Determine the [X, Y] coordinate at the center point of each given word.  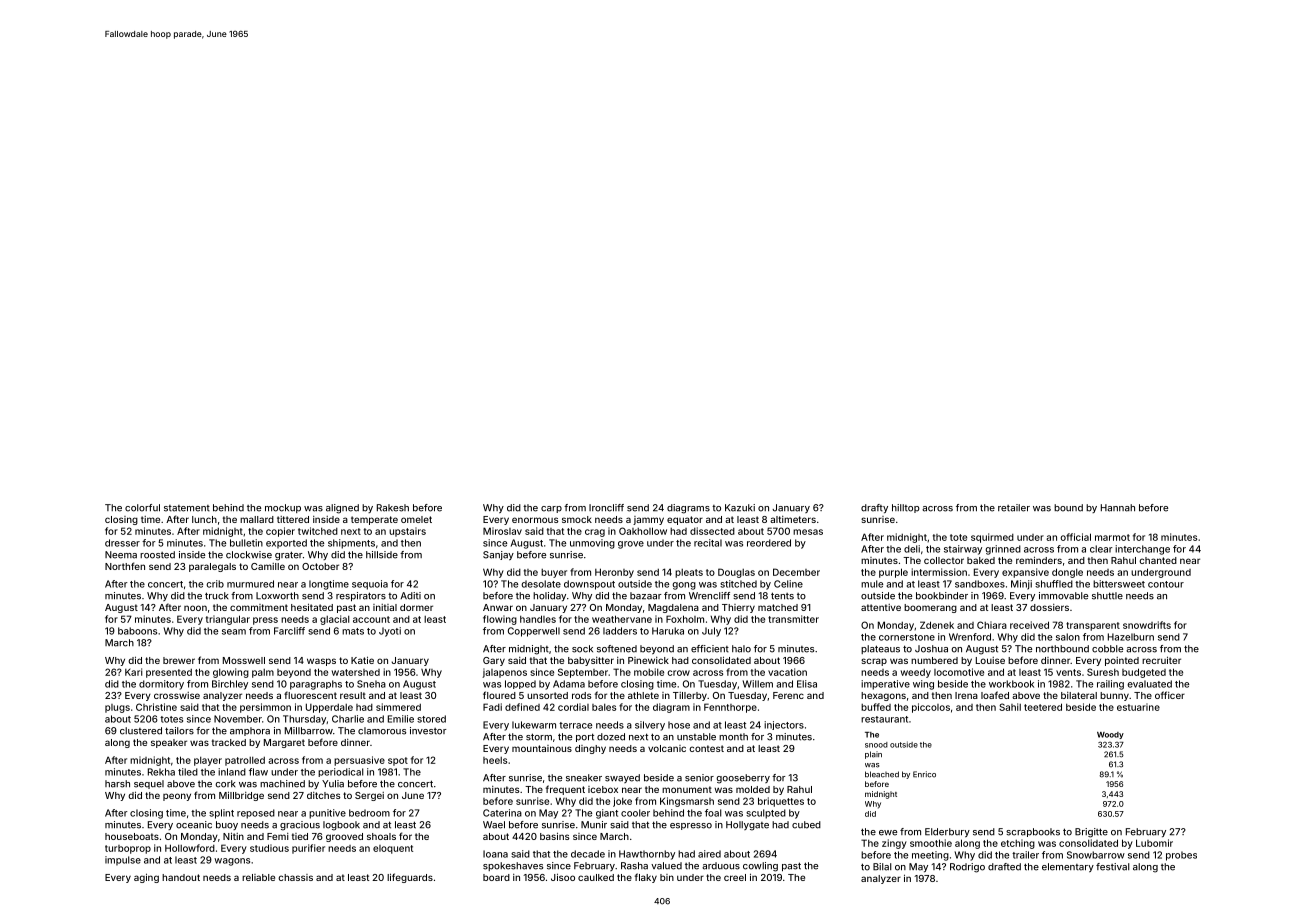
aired [709, 854]
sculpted [766, 814]
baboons [137, 631]
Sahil [1010, 707]
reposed [256, 814]
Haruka [668, 631]
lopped [520, 684]
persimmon [265, 708]
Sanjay [498, 555]
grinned [1003, 550]
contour [1166, 584]
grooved [344, 837]
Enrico [924, 774]
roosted [157, 555]
